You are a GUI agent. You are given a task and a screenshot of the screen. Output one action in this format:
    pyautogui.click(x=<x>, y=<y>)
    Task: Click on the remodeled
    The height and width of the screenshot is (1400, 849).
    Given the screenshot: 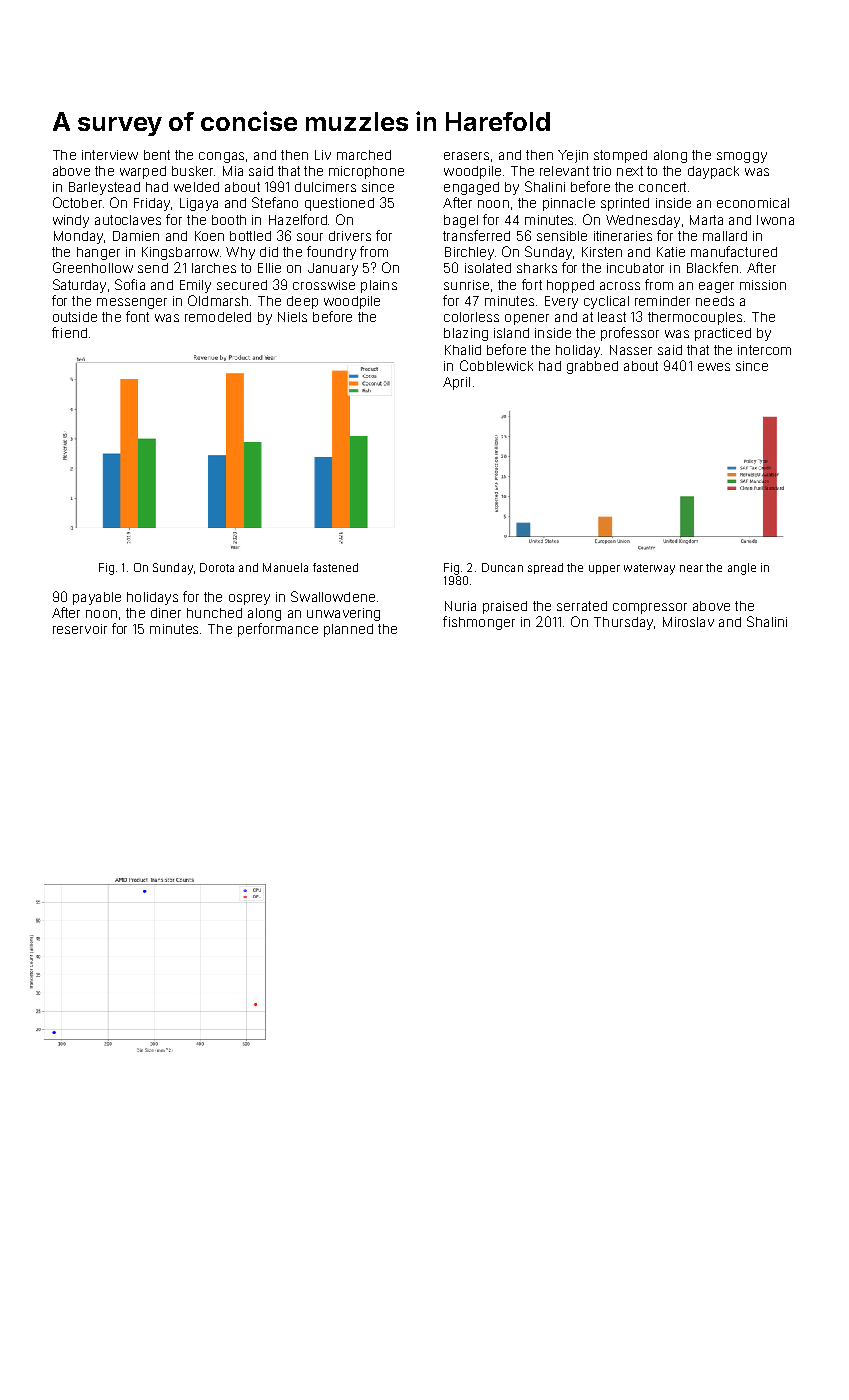 What is the action you would take?
    pyautogui.click(x=218, y=317)
